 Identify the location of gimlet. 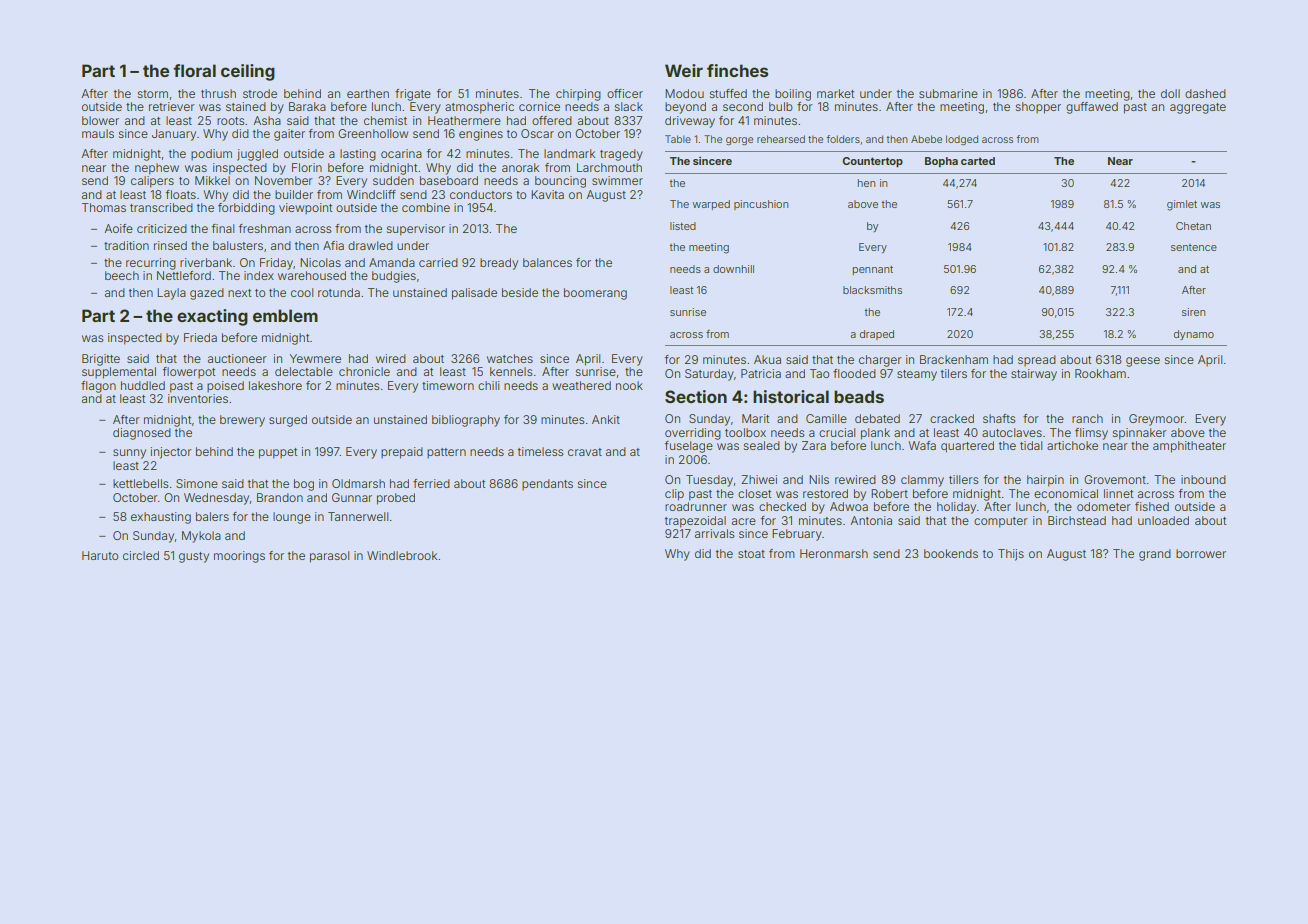
(1182, 205).
